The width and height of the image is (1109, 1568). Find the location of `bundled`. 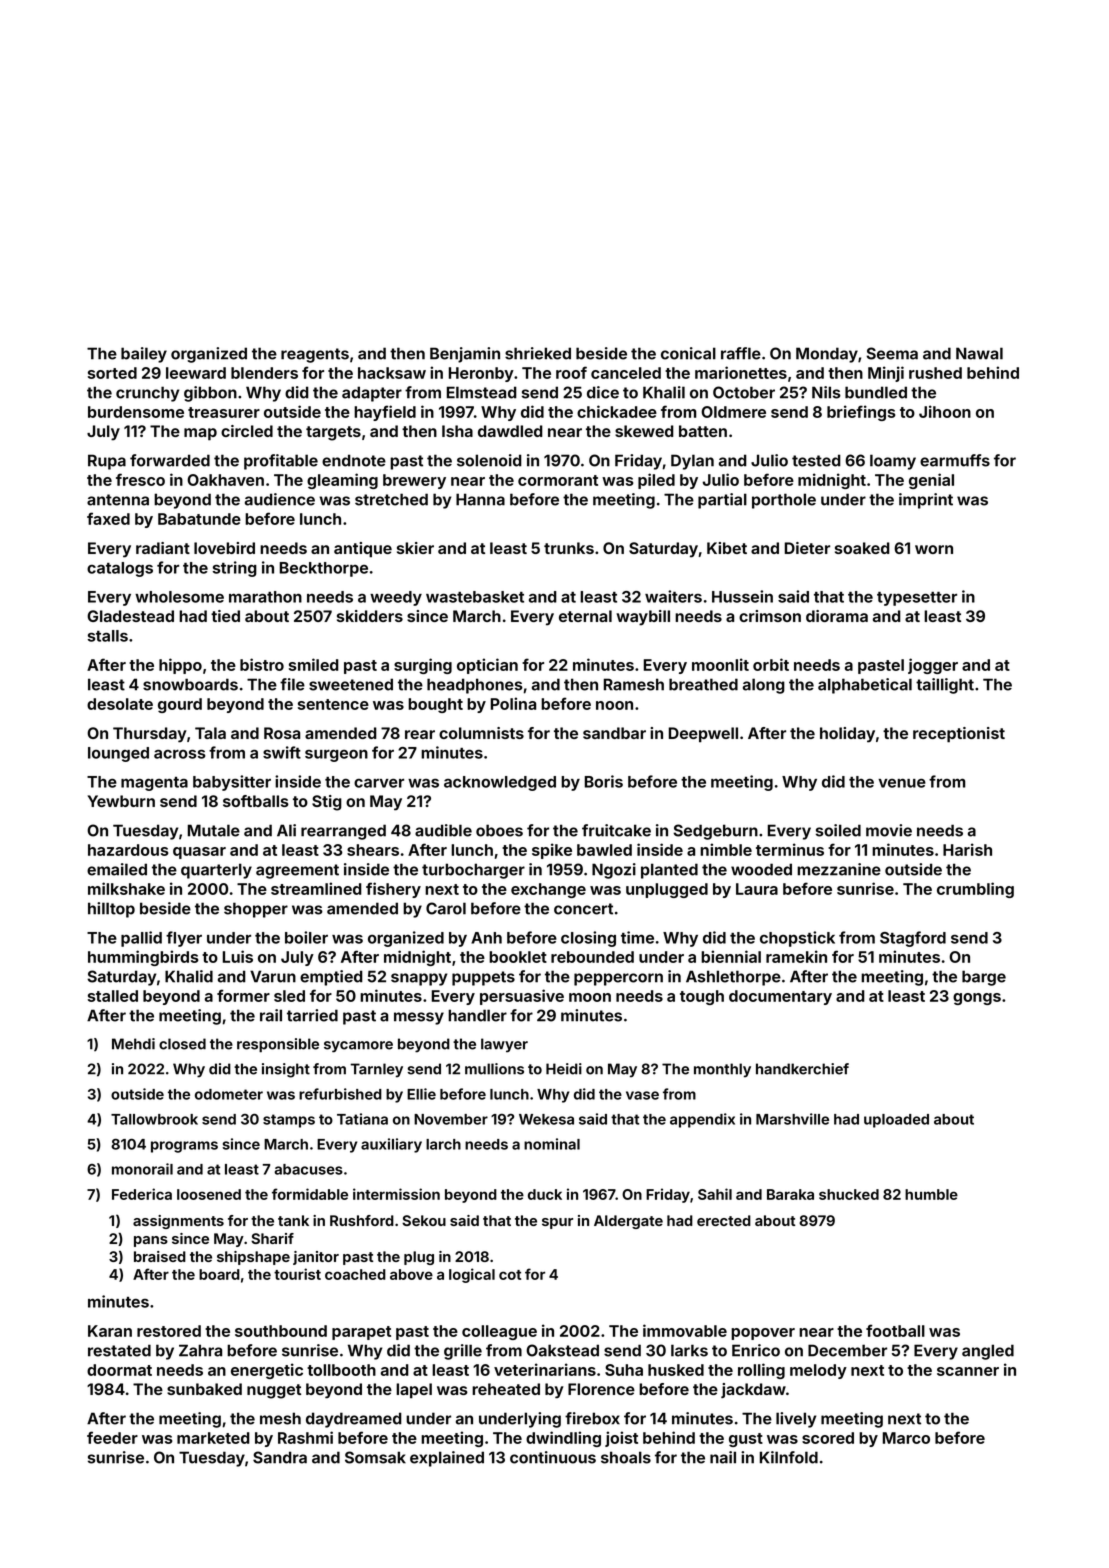

bundled is located at coordinates (876, 392).
